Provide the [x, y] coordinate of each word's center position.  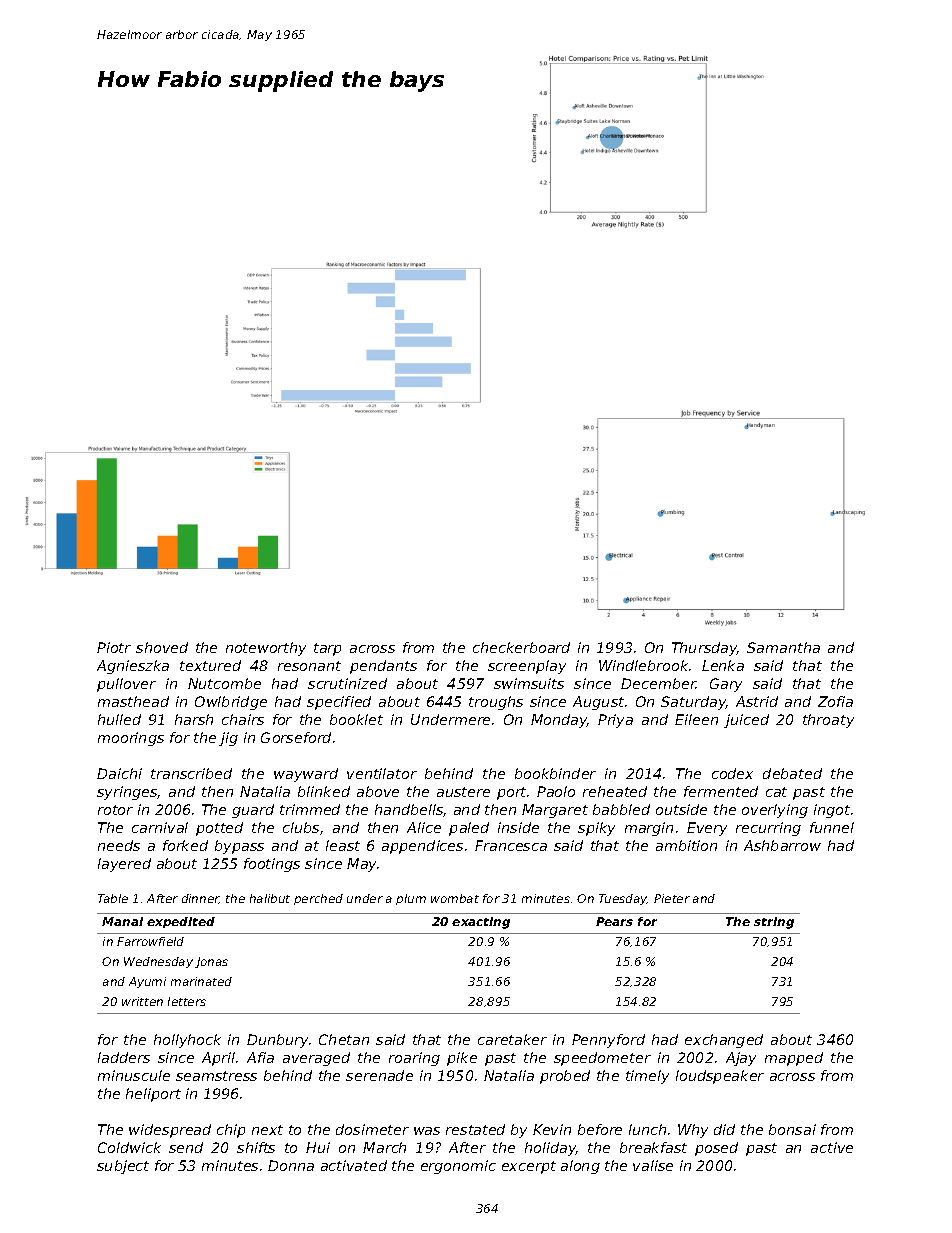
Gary [726, 685]
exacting [481, 923]
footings [272, 865]
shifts [256, 1147]
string [774, 923]
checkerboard [521, 647]
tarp [327, 649]
